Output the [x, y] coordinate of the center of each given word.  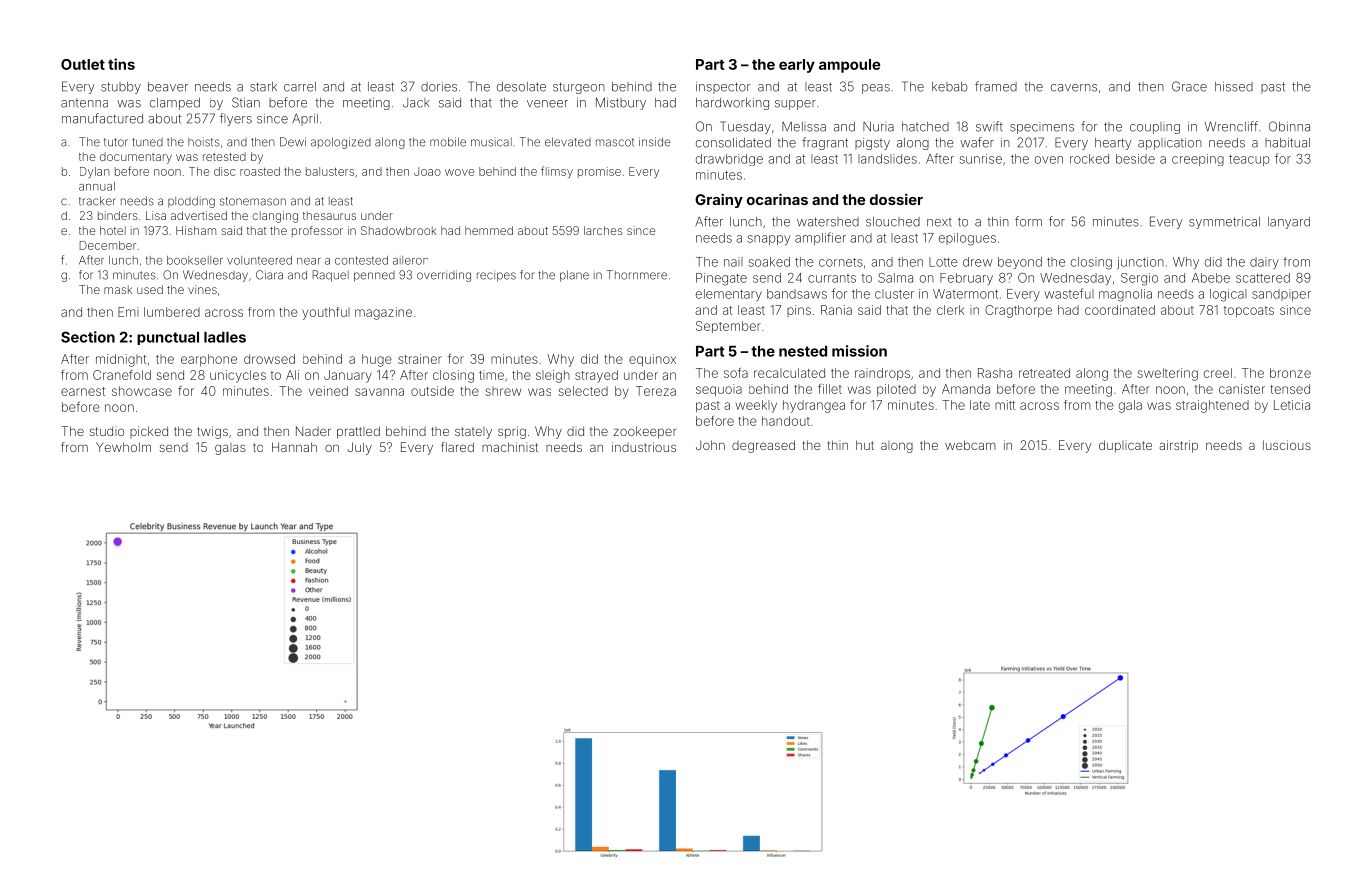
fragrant [825, 143]
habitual [1287, 143]
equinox [652, 360]
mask [118, 289]
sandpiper [1281, 295]
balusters [330, 171]
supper [795, 105]
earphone [209, 360]
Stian [246, 102]
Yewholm [123, 447]
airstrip [1178, 446]
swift [989, 126]
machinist [510, 447]
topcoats [1249, 311]
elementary [729, 295]
